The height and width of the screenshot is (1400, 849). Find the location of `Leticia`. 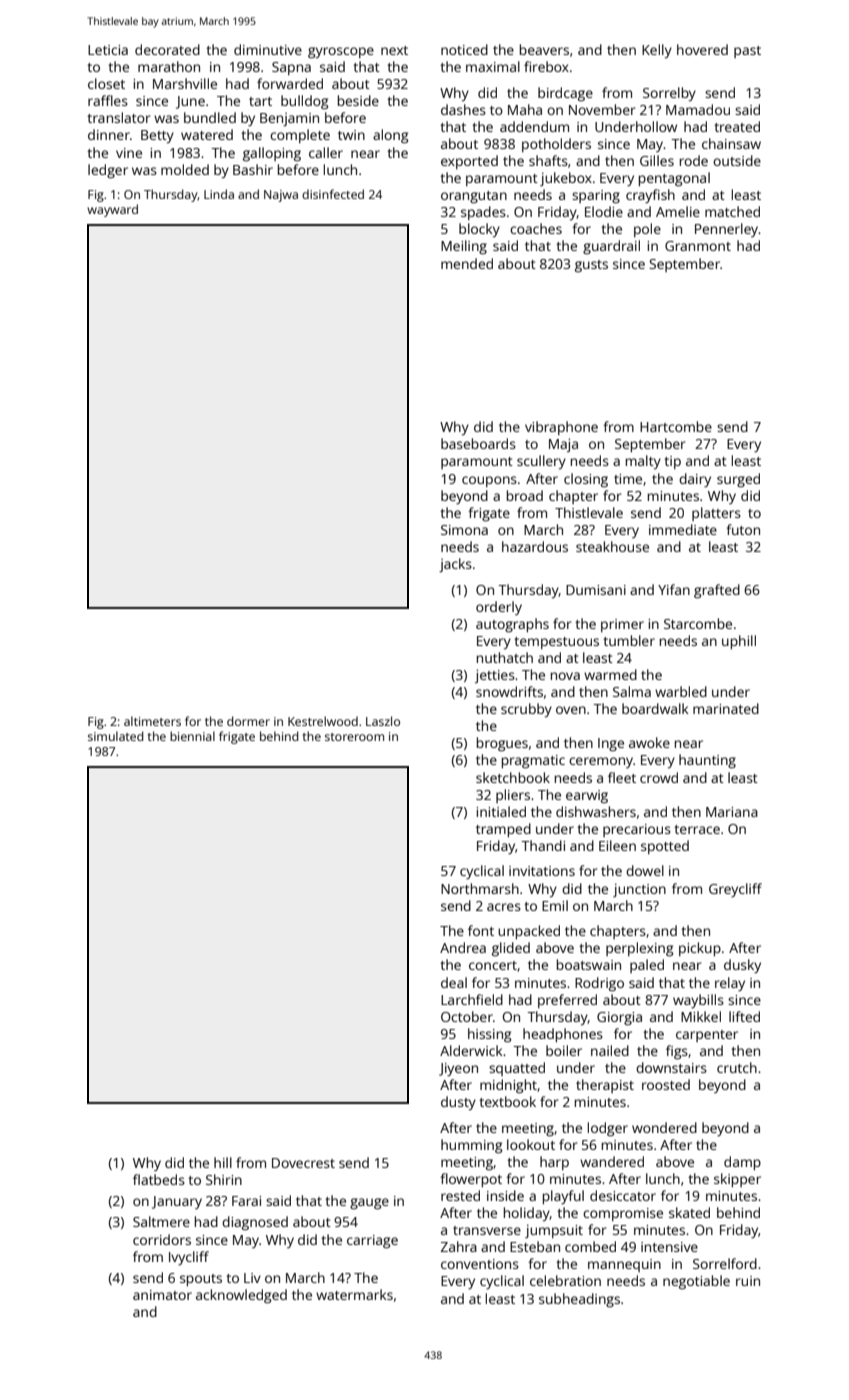

Leticia is located at coordinates (108, 50).
